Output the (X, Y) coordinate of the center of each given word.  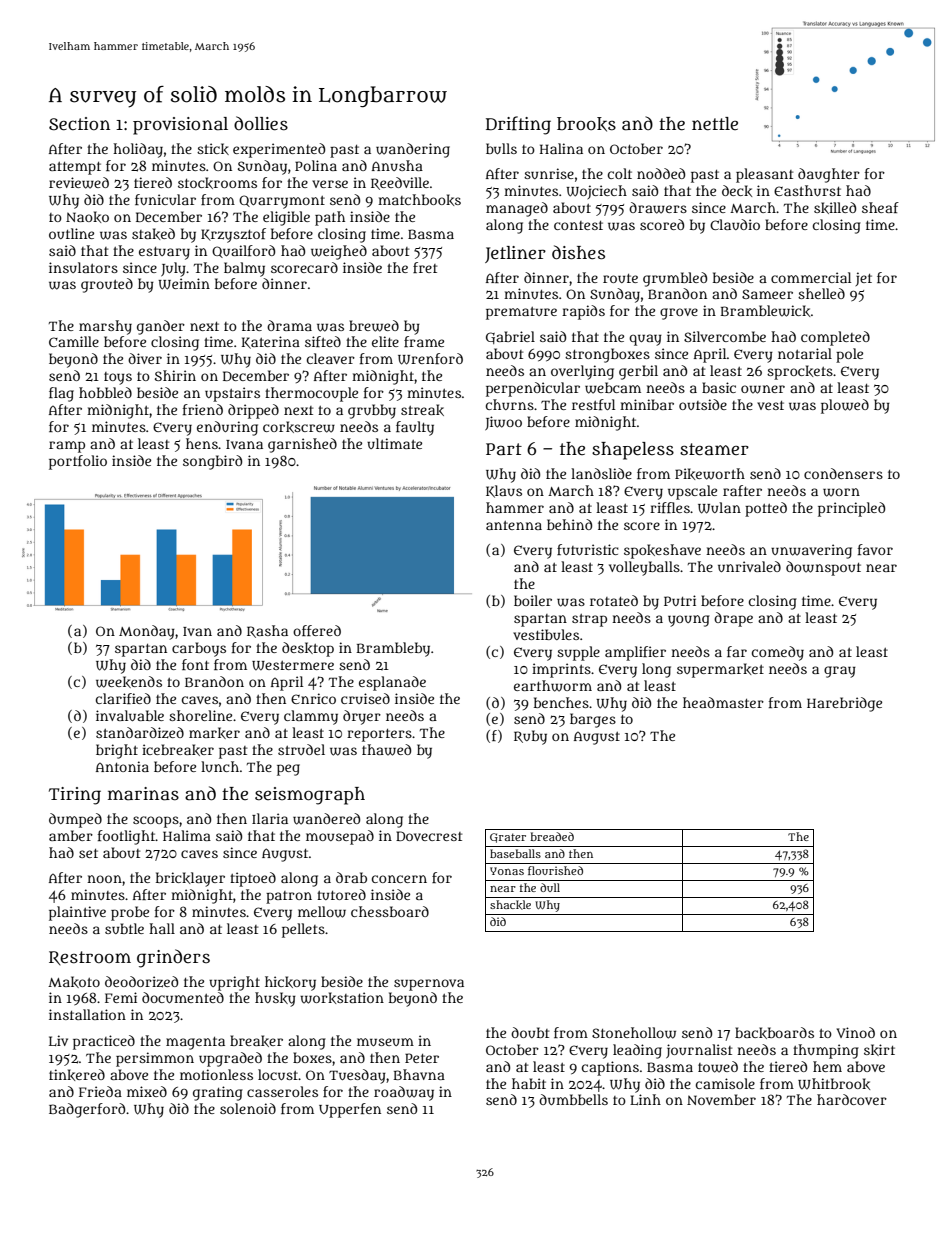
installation (87, 1014)
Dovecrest (429, 836)
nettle (715, 123)
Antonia (122, 766)
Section (79, 123)
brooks (586, 124)
